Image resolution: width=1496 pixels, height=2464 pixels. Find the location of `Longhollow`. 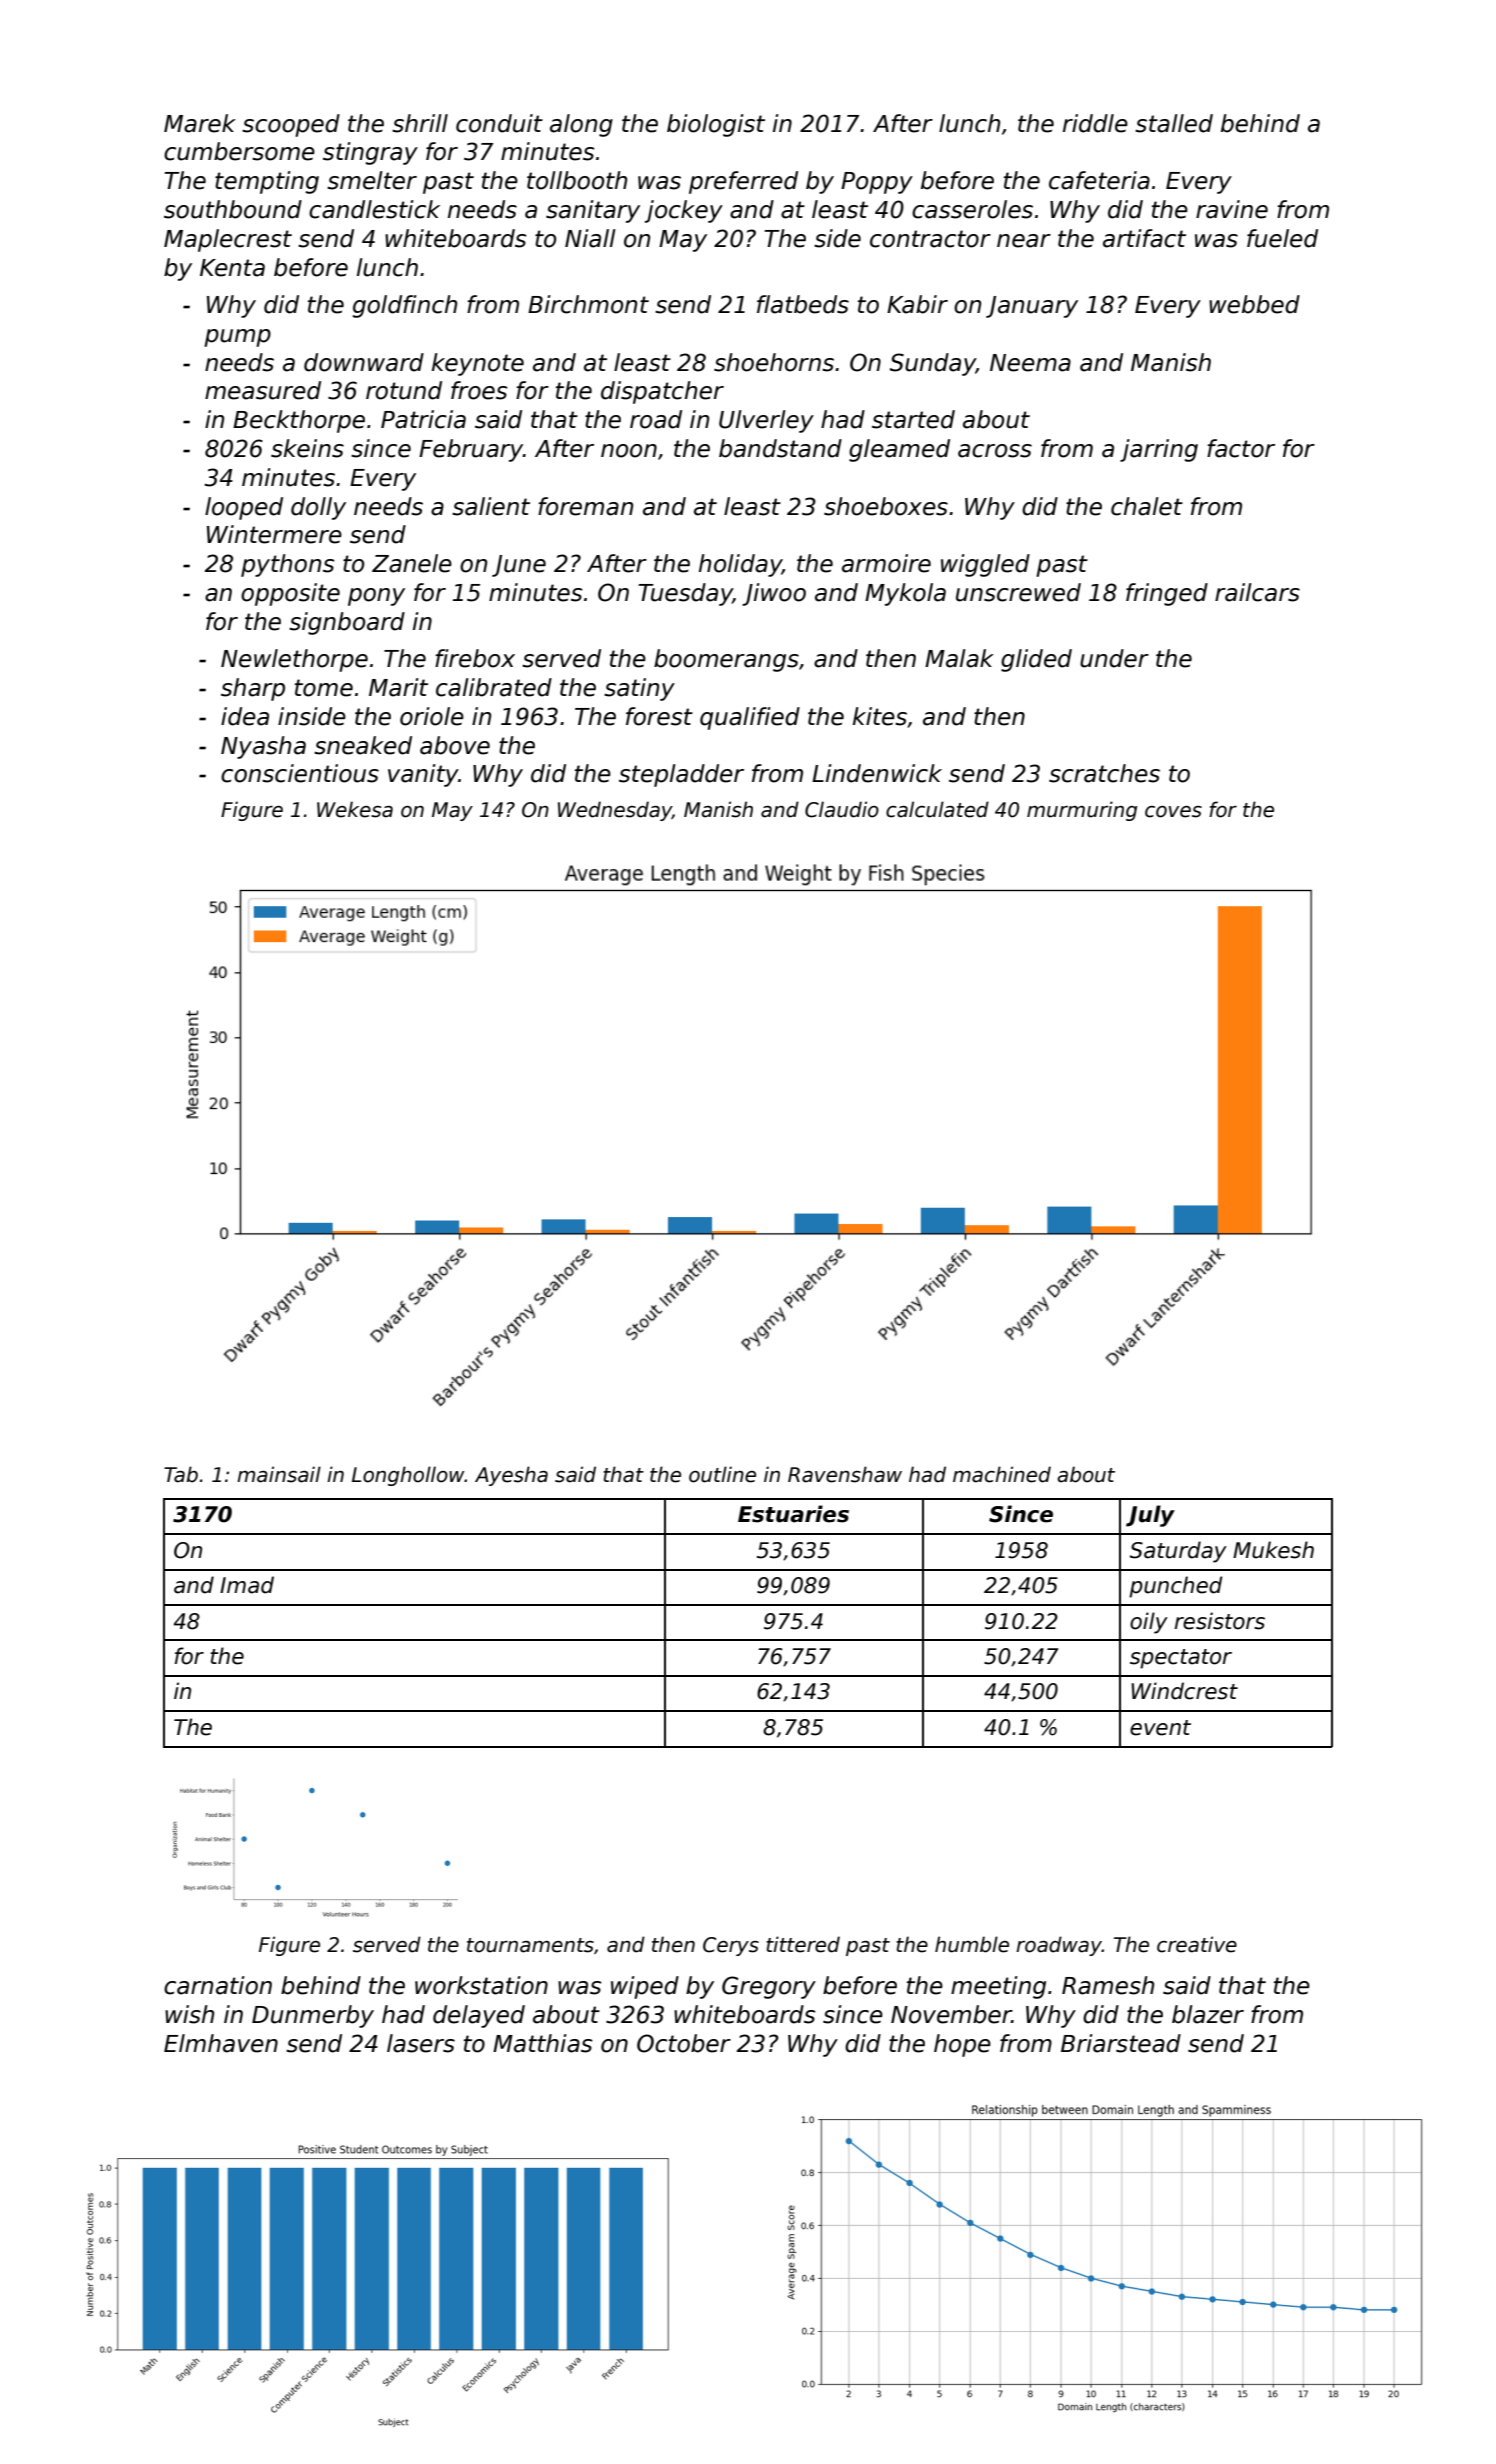

Longhollow is located at coordinates (408, 1476).
